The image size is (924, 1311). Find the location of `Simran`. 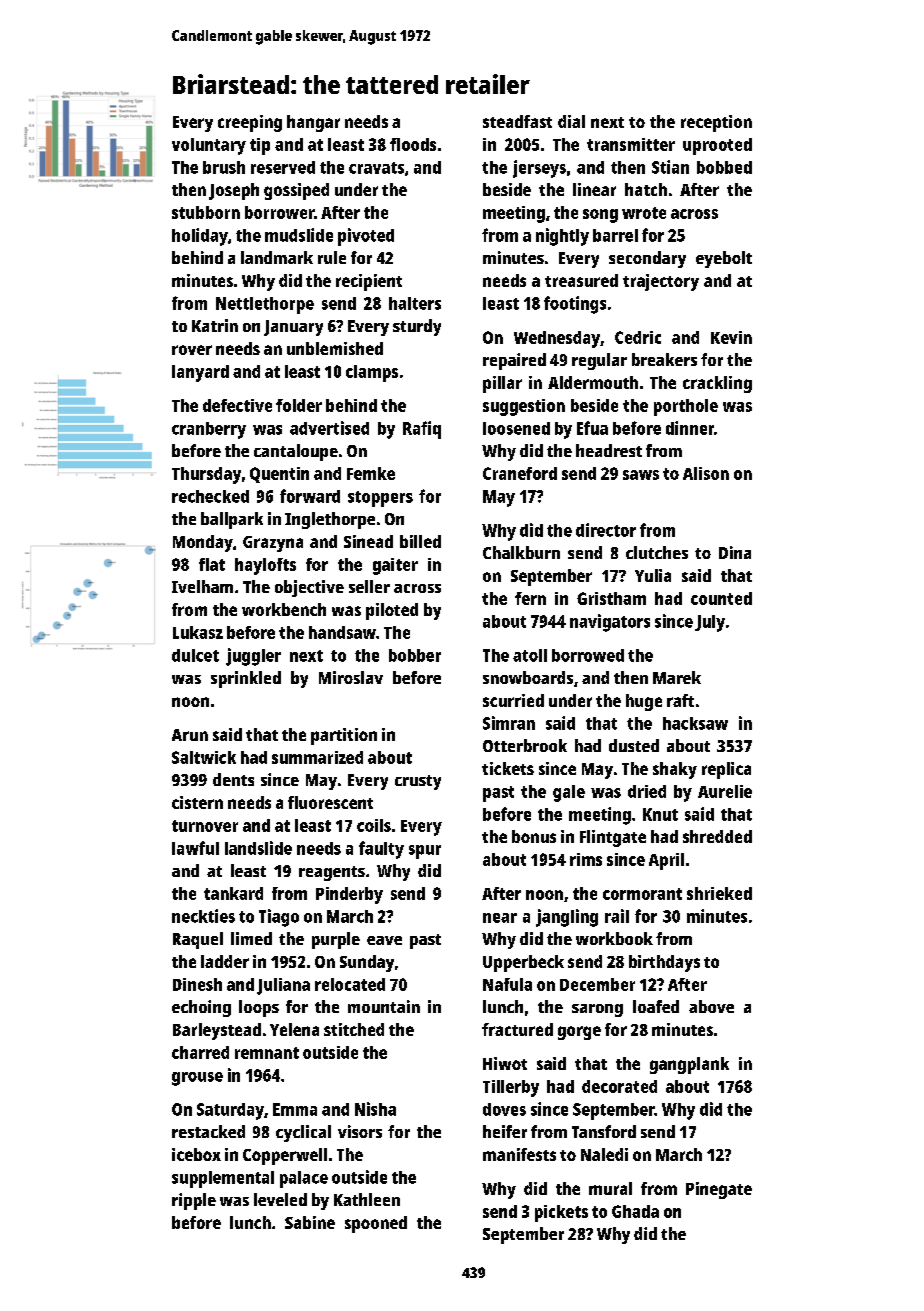

Simran is located at coordinates (509, 723).
